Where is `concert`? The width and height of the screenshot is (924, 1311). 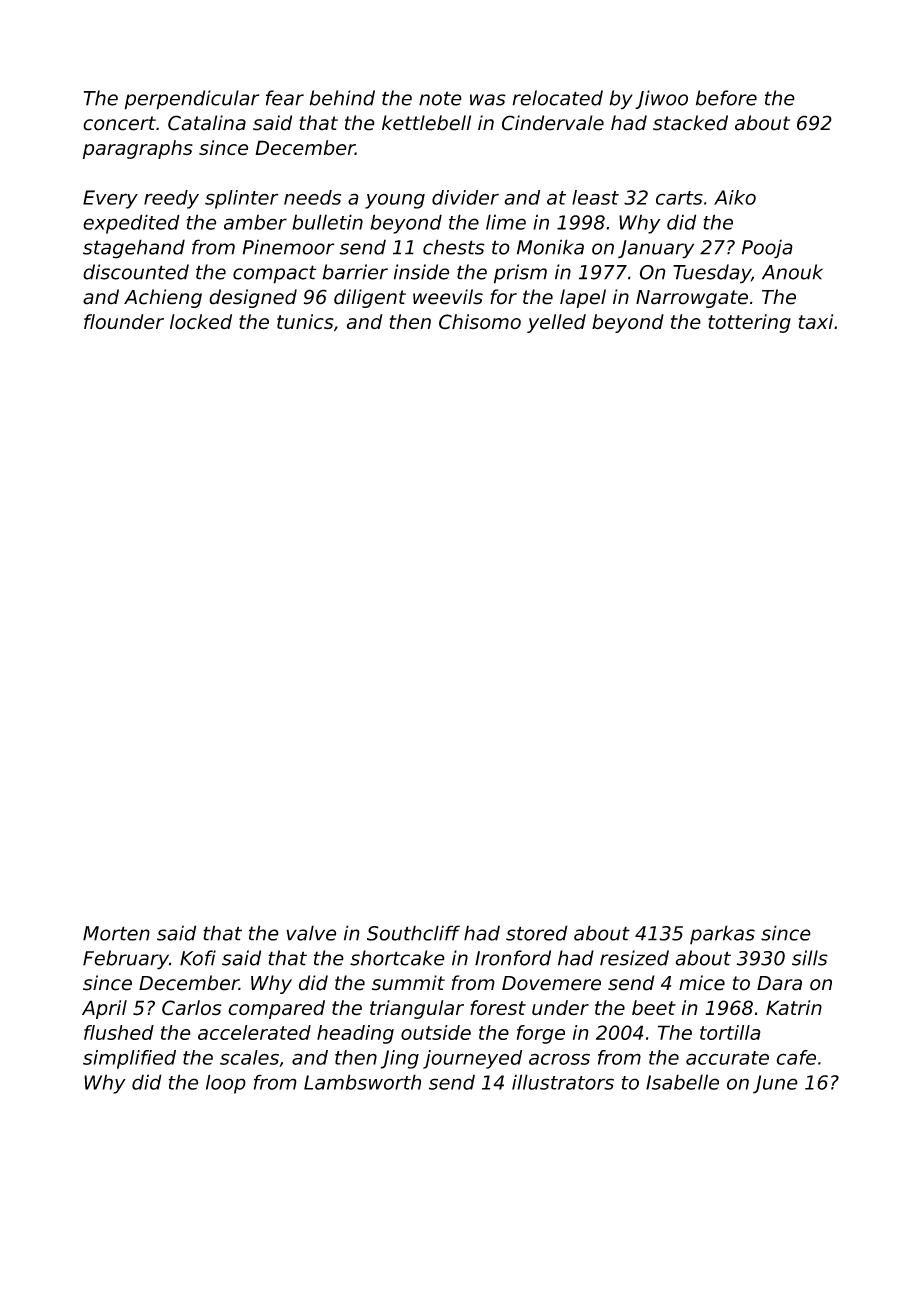
concert is located at coordinates (119, 123).
